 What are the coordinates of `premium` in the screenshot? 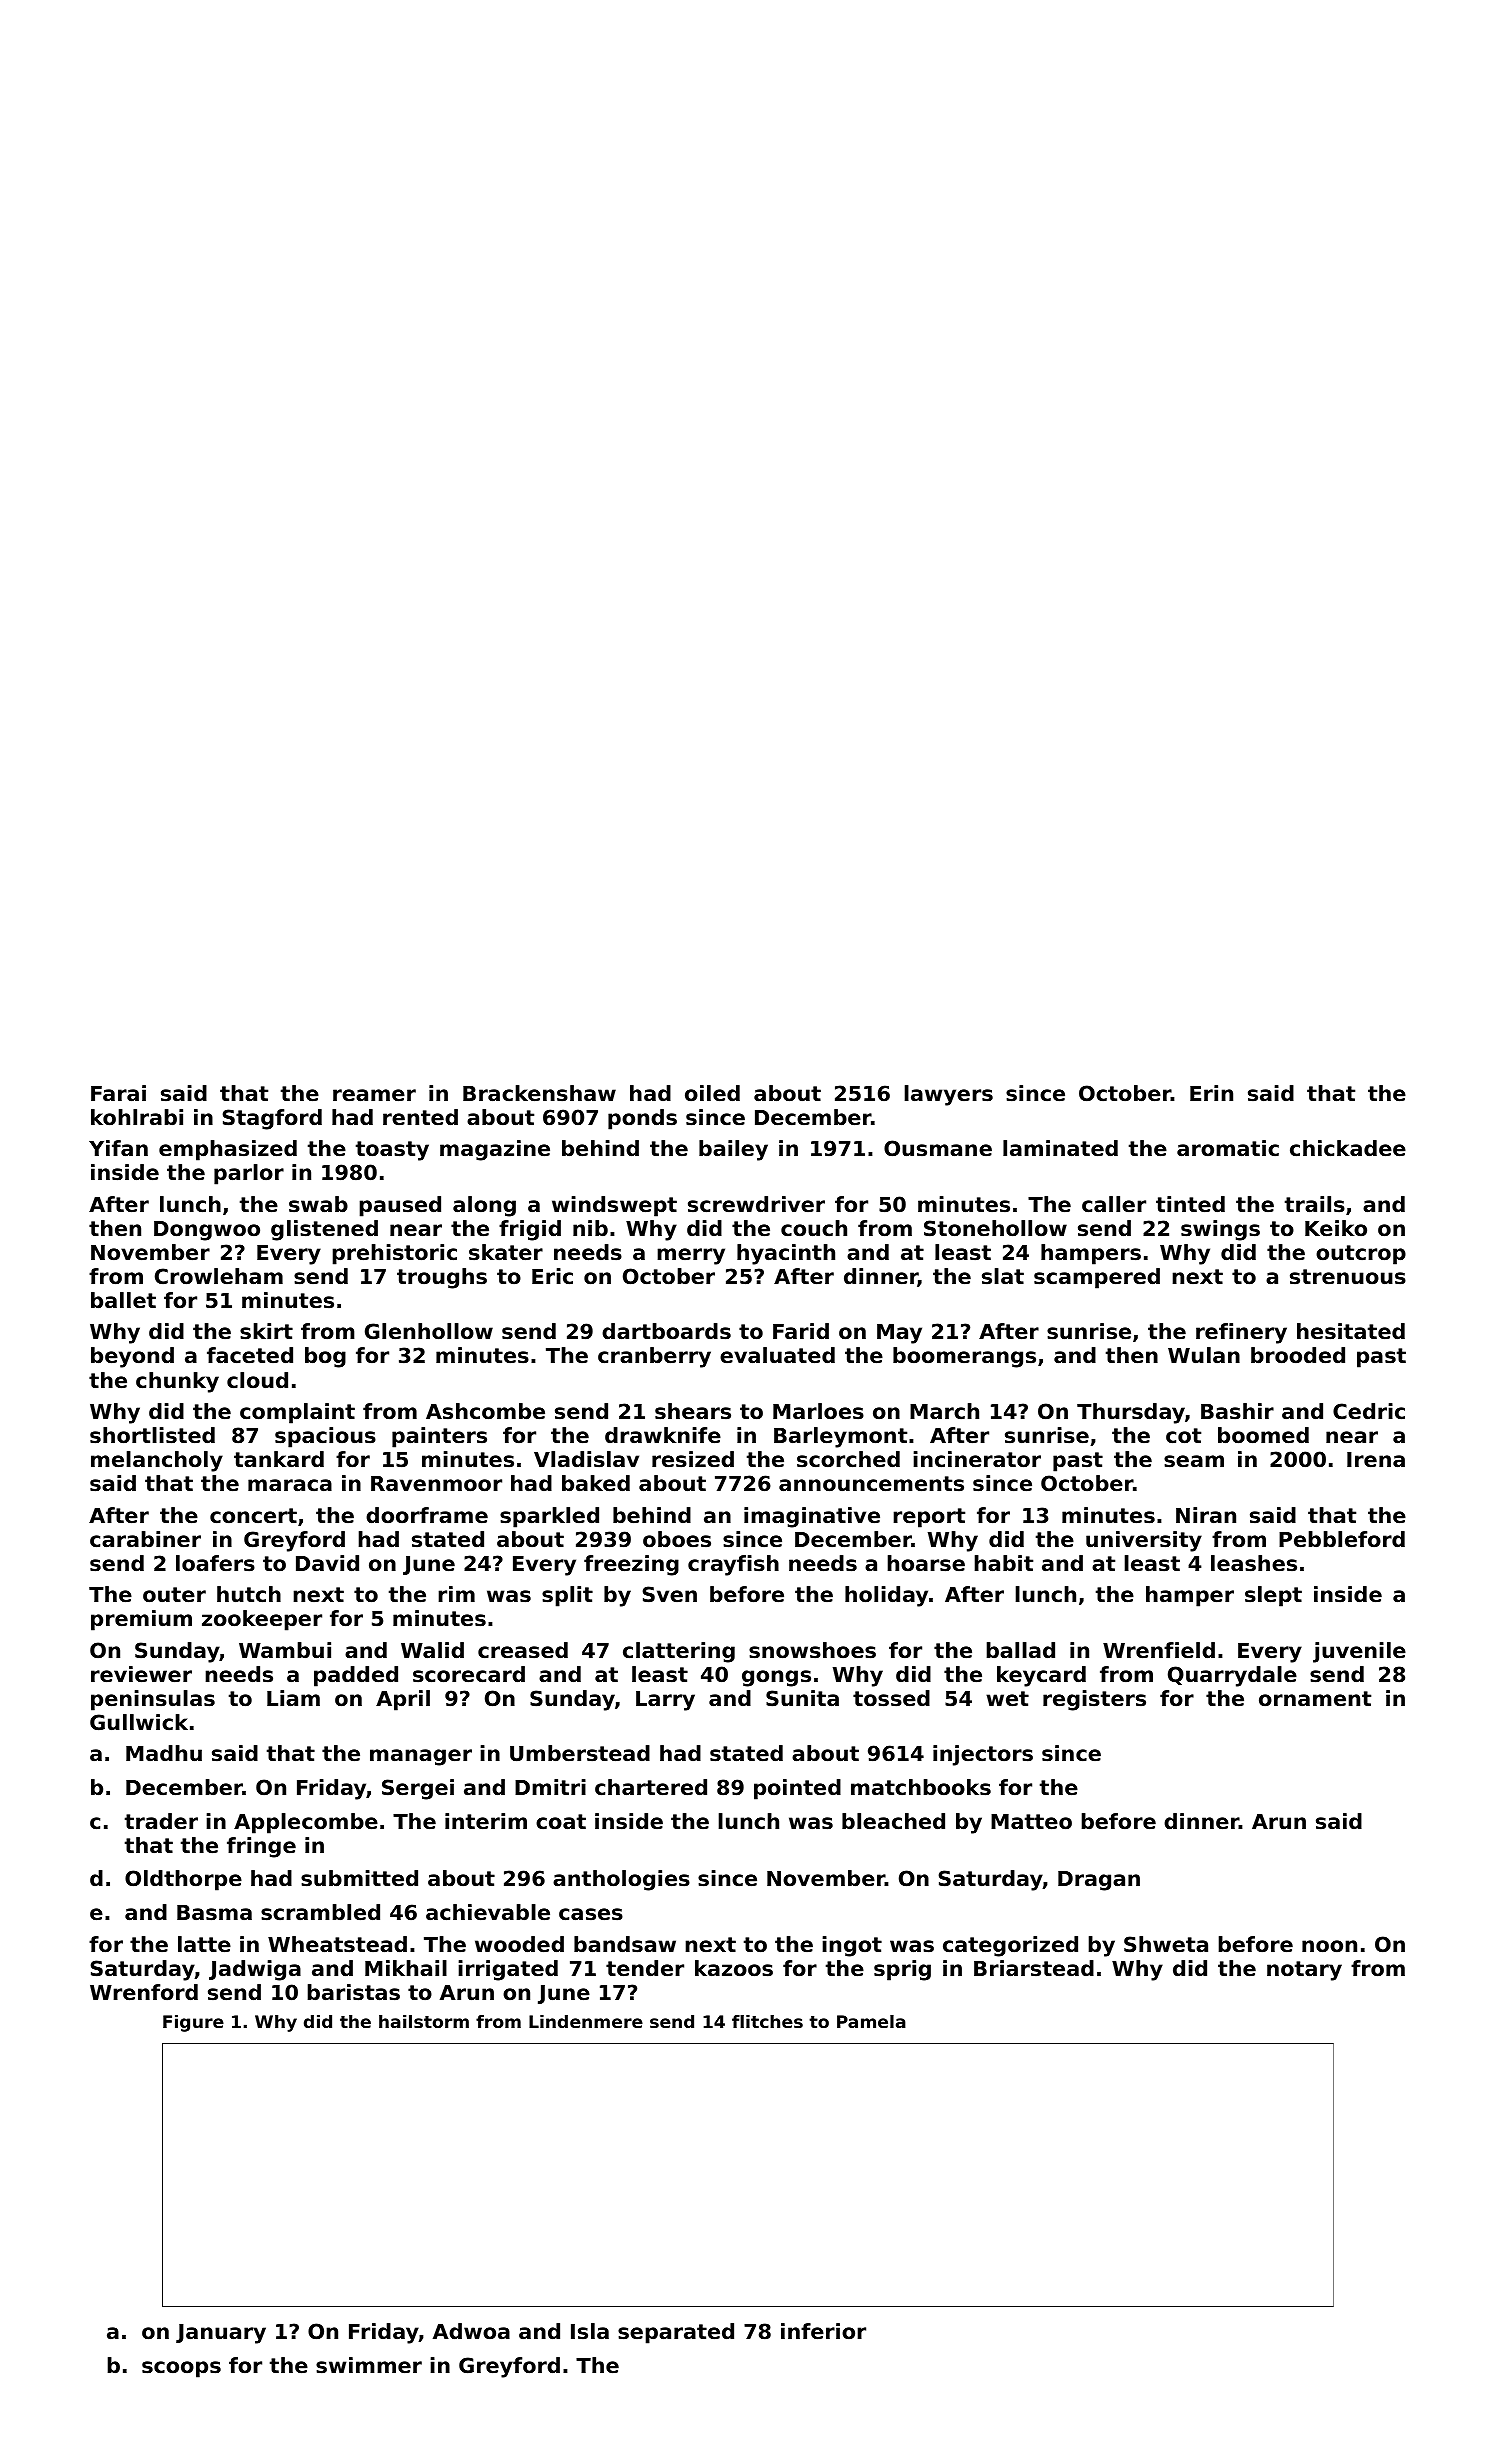 It's located at (141, 1620).
